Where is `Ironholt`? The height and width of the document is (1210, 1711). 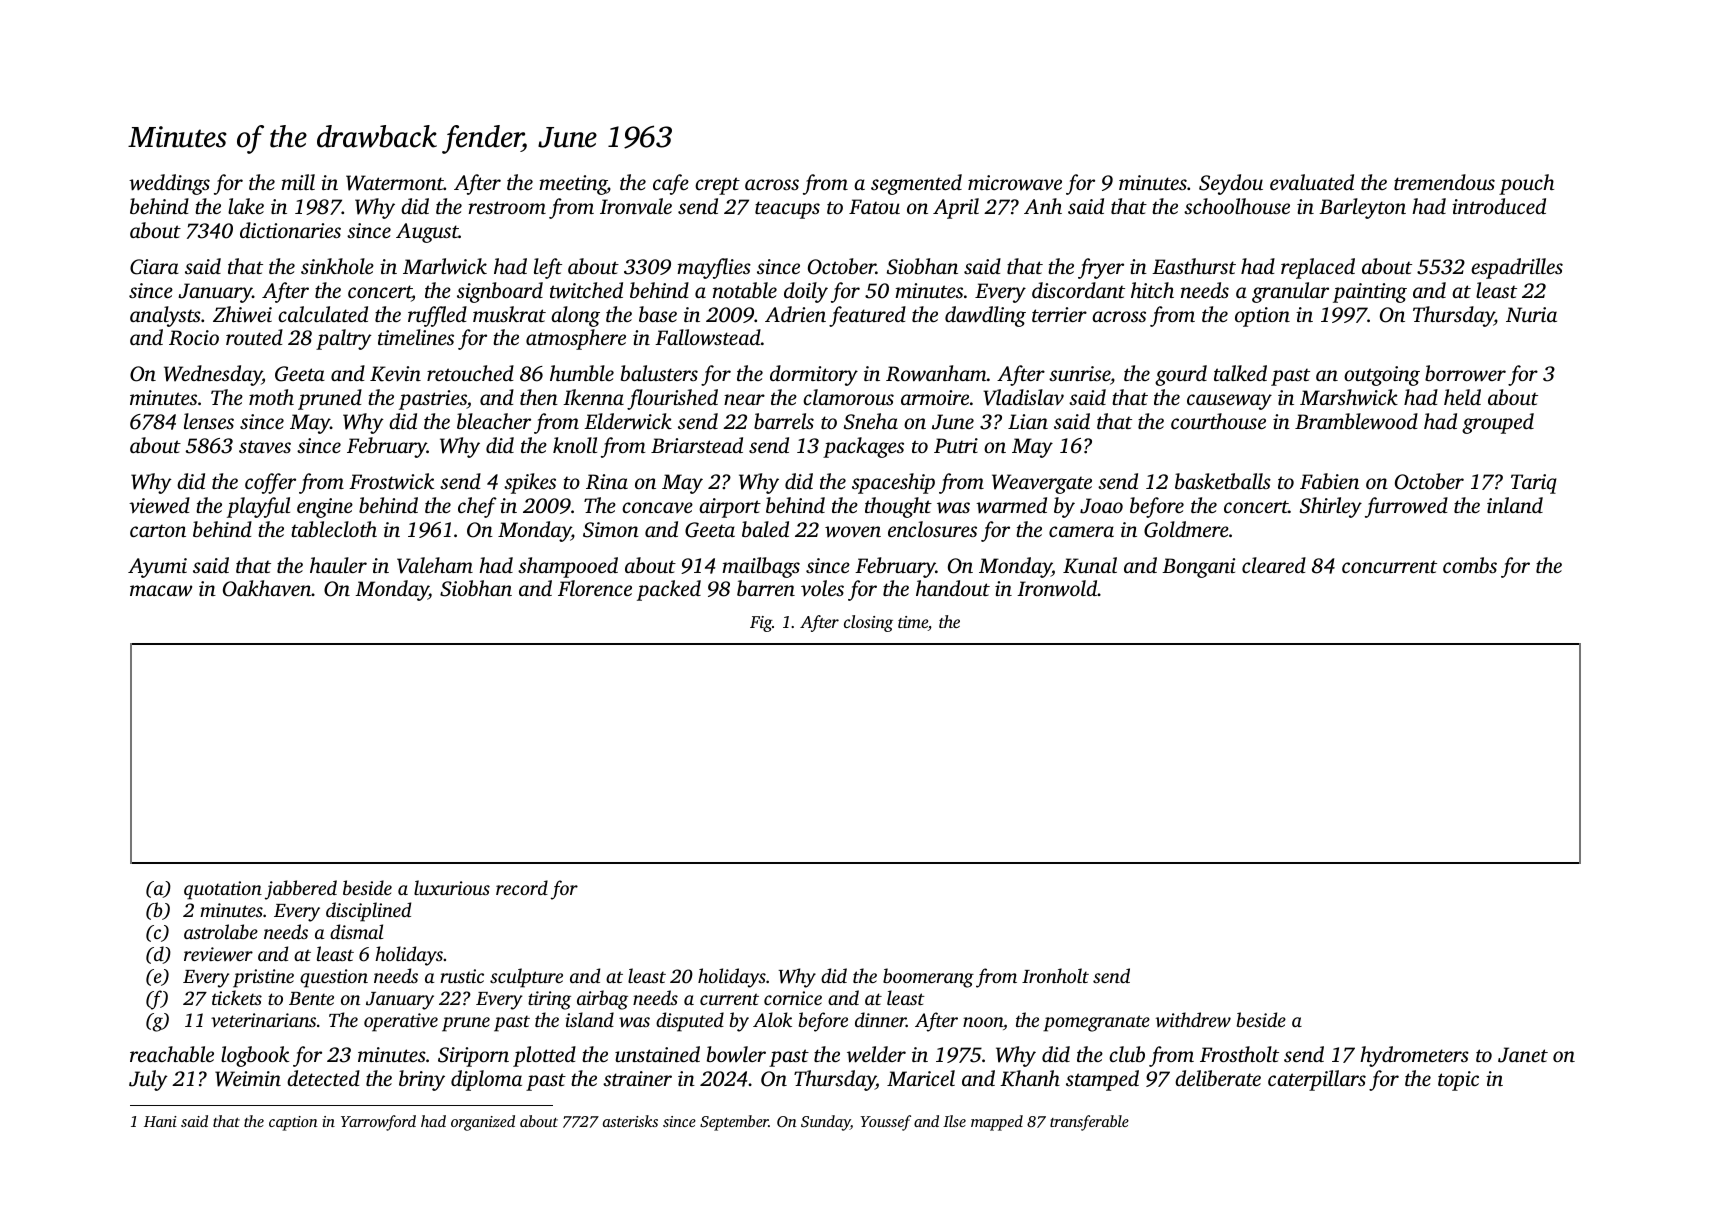 Ironholt is located at coordinates (1055, 975).
